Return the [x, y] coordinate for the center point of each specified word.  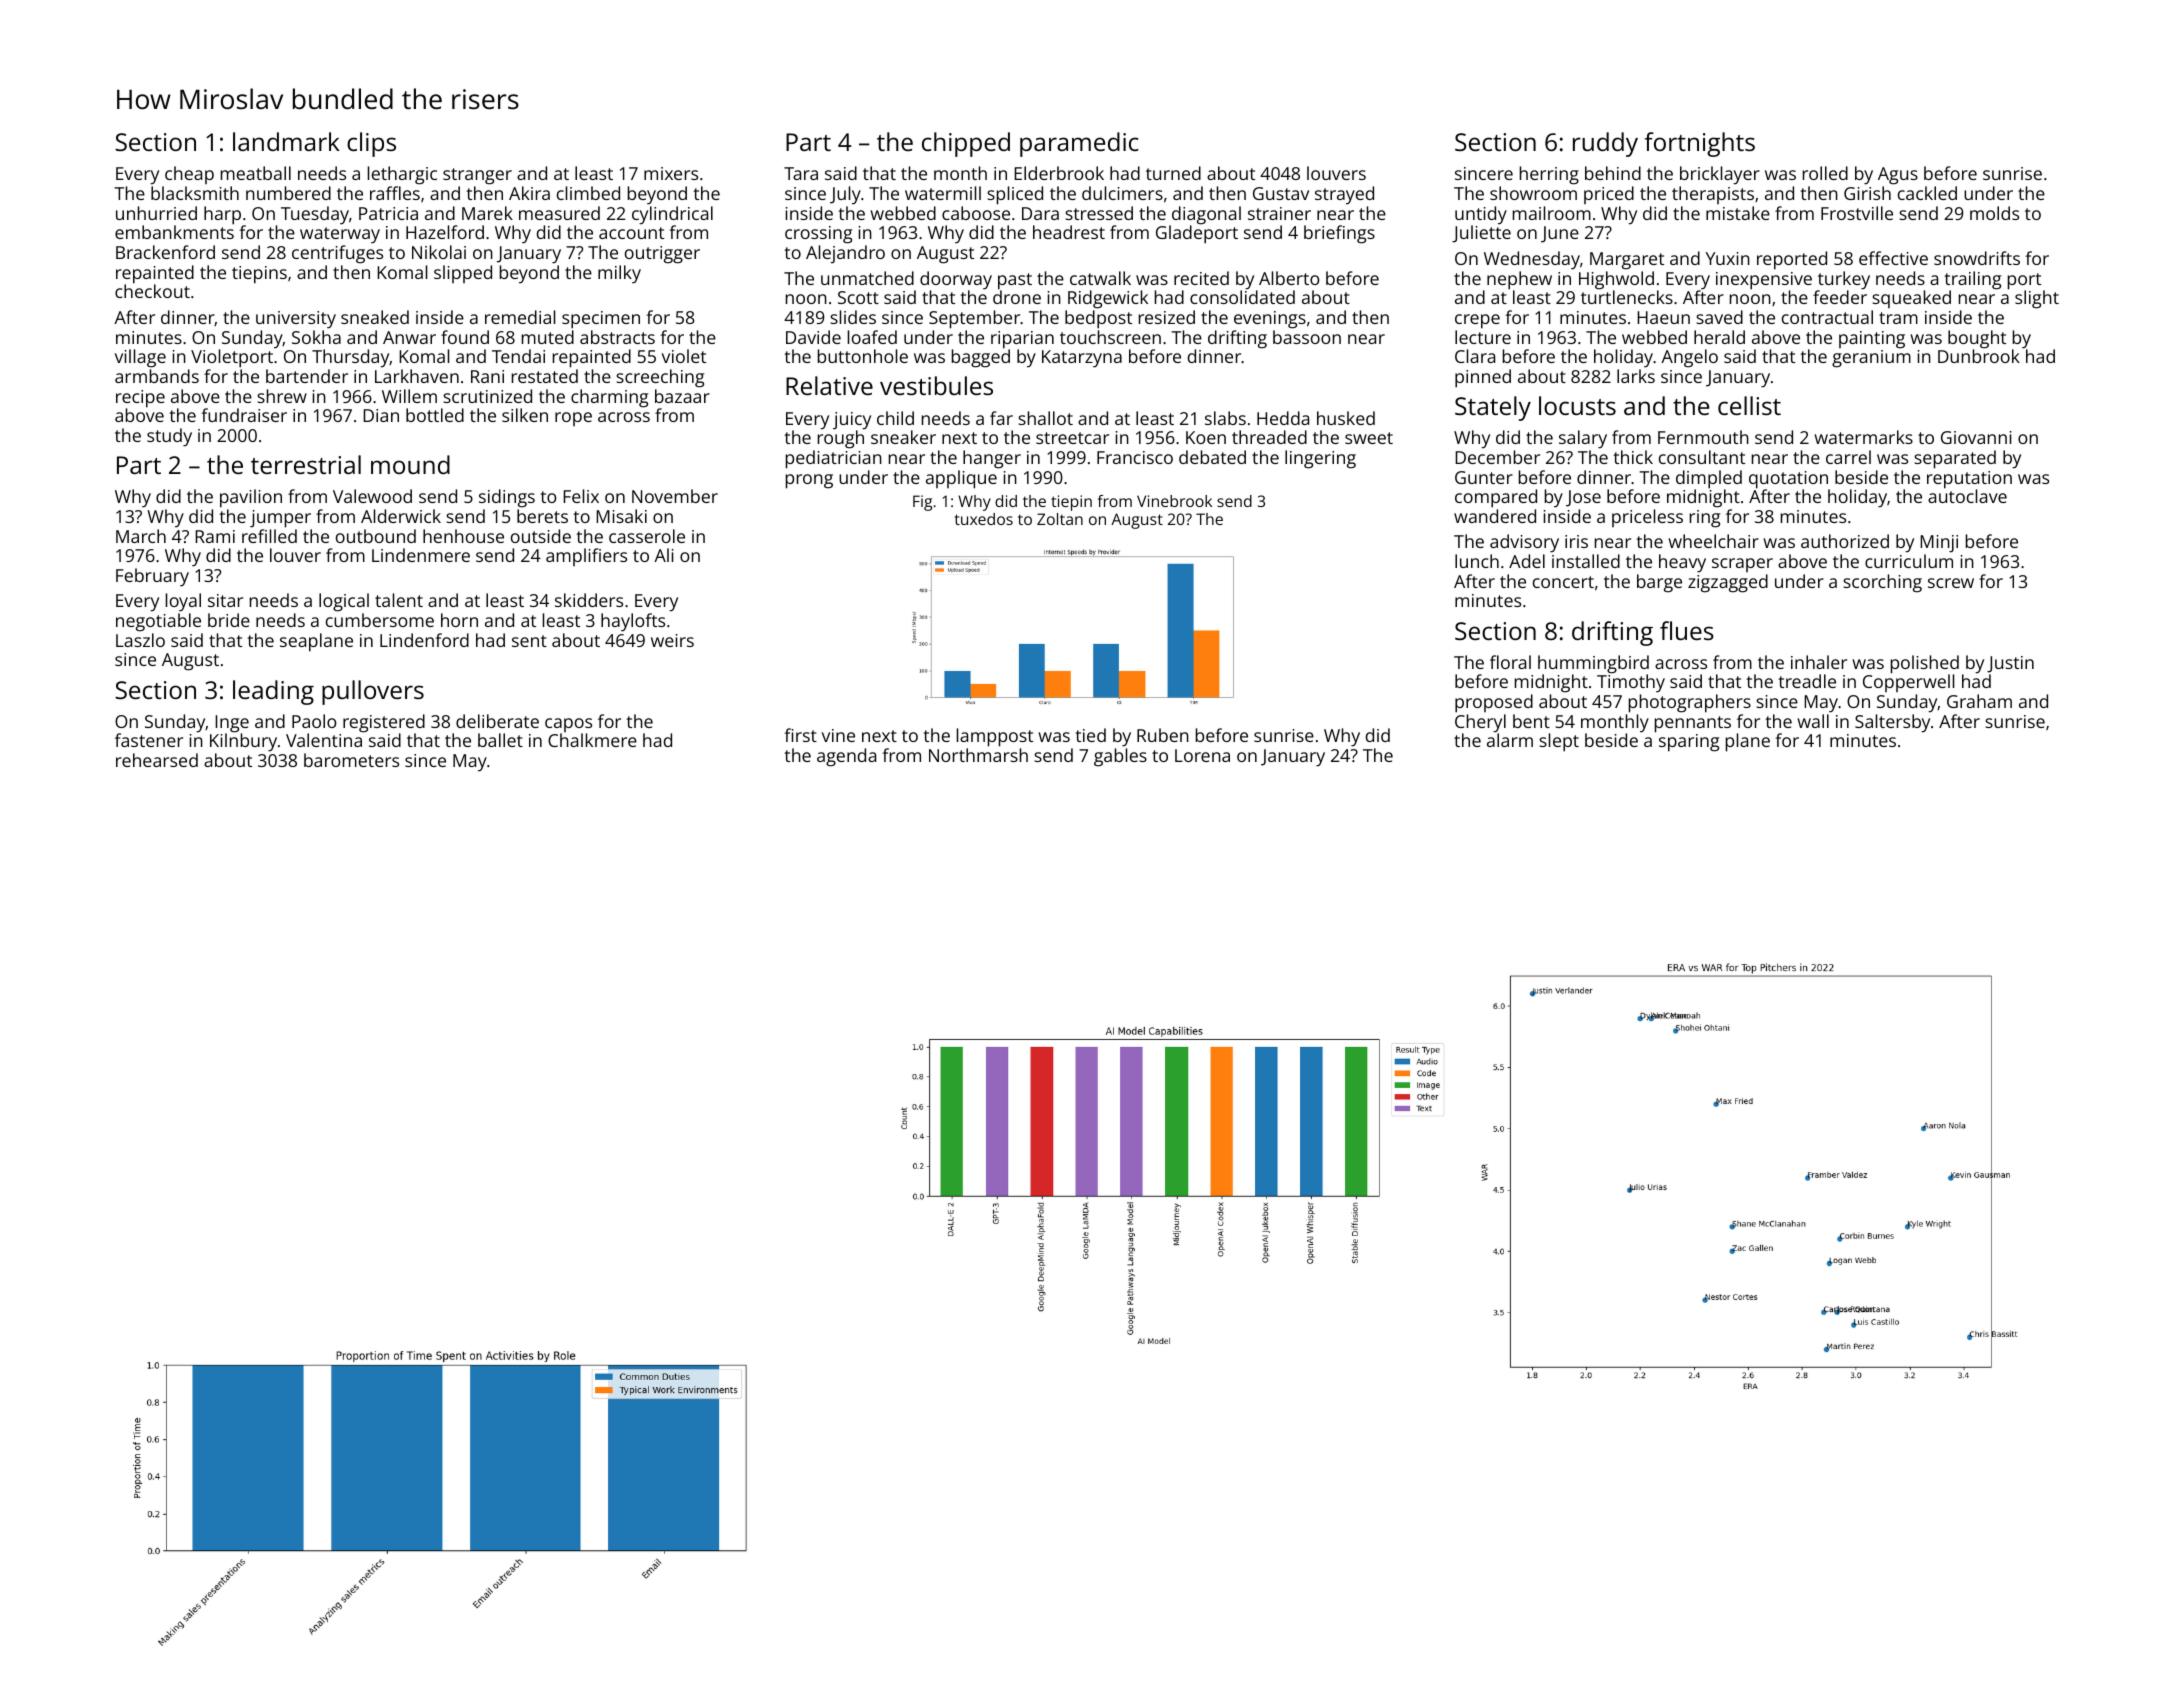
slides [853, 317]
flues [1687, 630]
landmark [286, 141]
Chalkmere [592, 740]
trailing [1972, 280]
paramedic [1079, 144]
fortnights [1700, 144]
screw [1951, 583]
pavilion [251, 498]
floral [1510, 662]
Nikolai [439, 252]
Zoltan [1060, 519]
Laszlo [140, 640]
